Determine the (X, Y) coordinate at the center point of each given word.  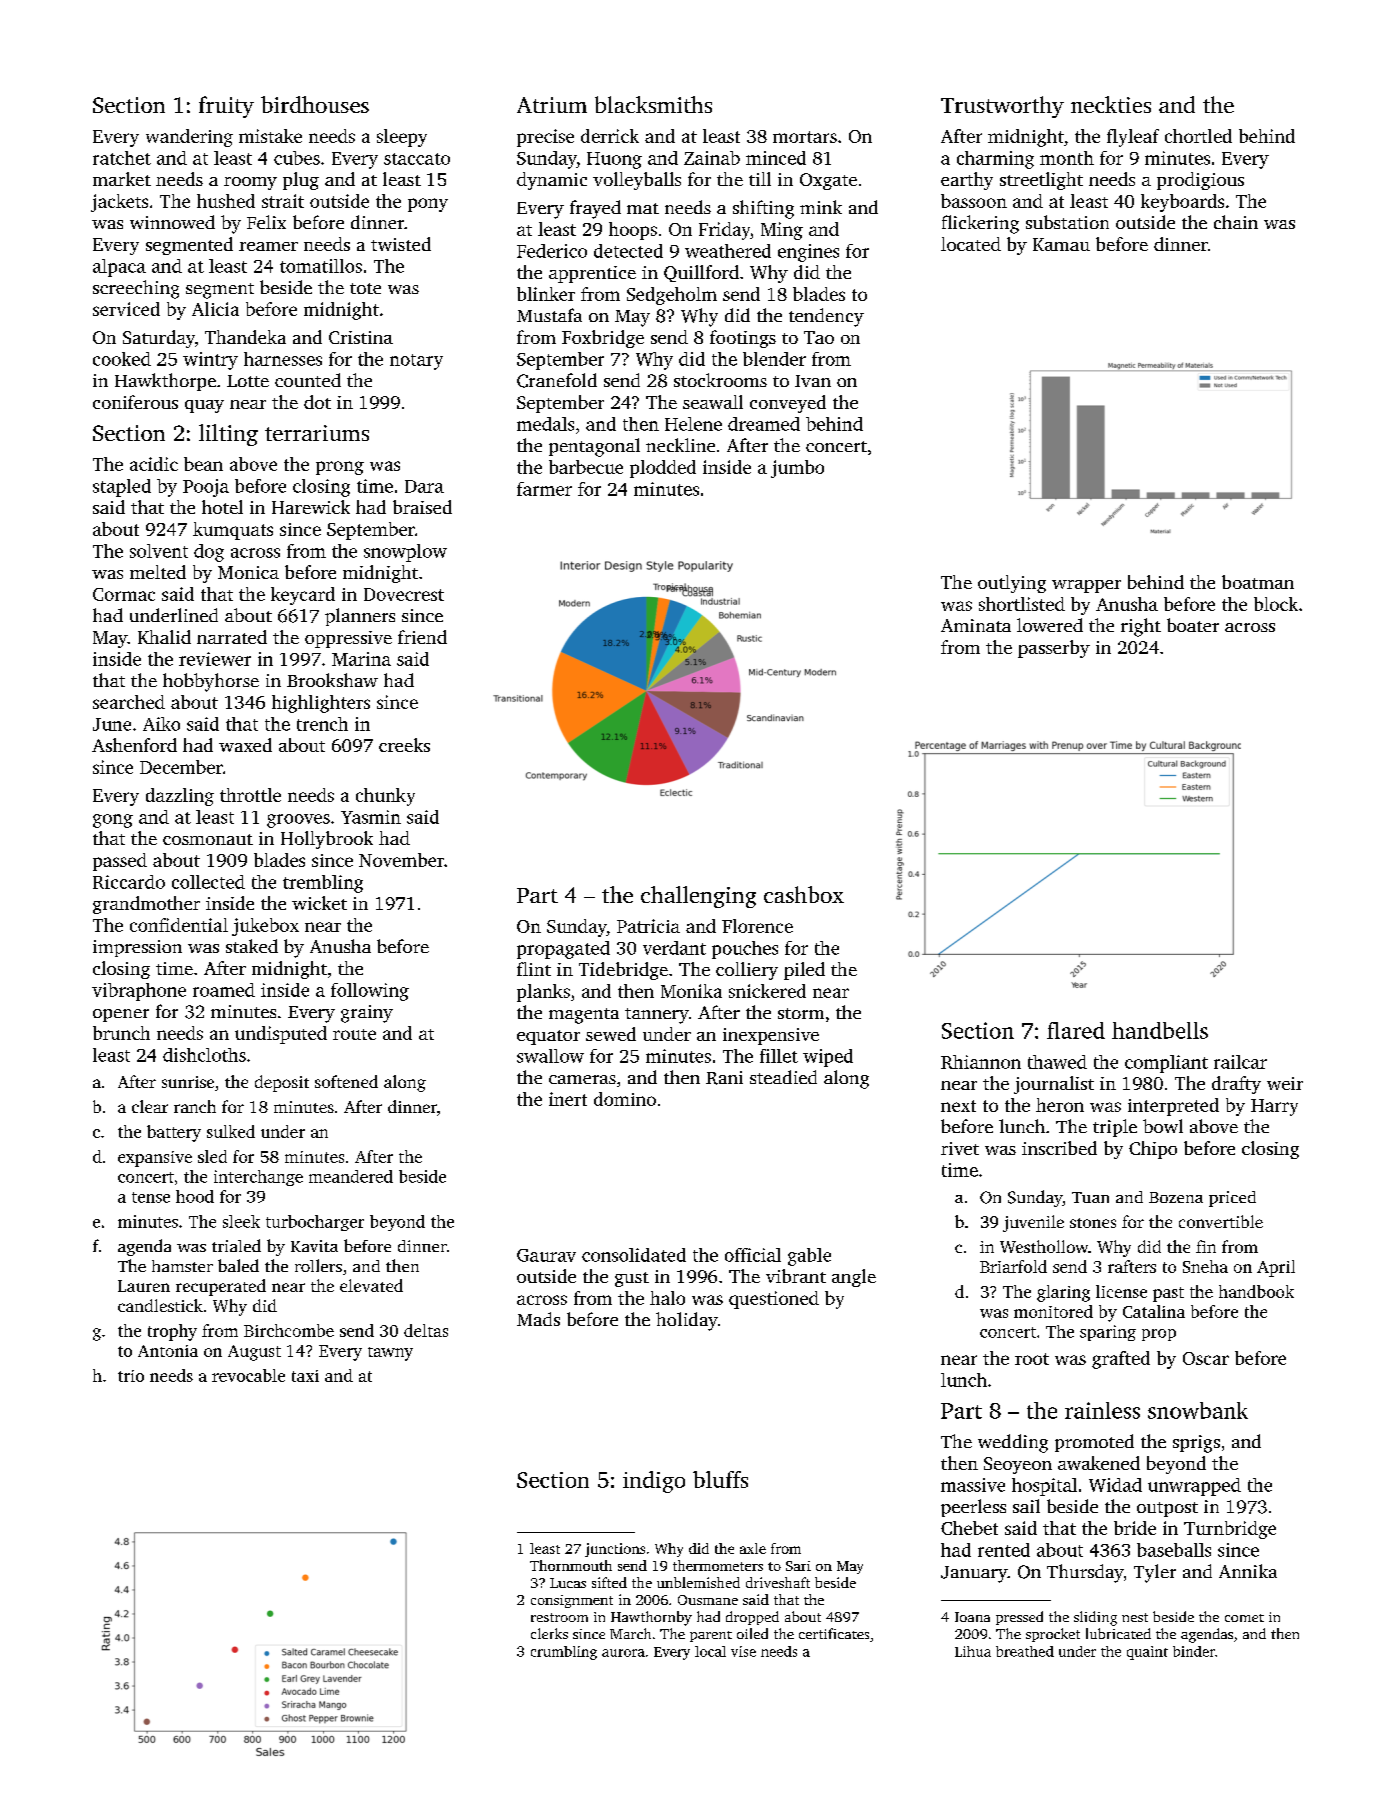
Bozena (1176, 1197)
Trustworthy (1002, 107)
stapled (122, 488)
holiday (687, 1321)
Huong (614, 160)
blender (774, 359)
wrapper (1086, 586)
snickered (767, 991)
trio (131, 1376)
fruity (226, 107)
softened (346, 1081)
